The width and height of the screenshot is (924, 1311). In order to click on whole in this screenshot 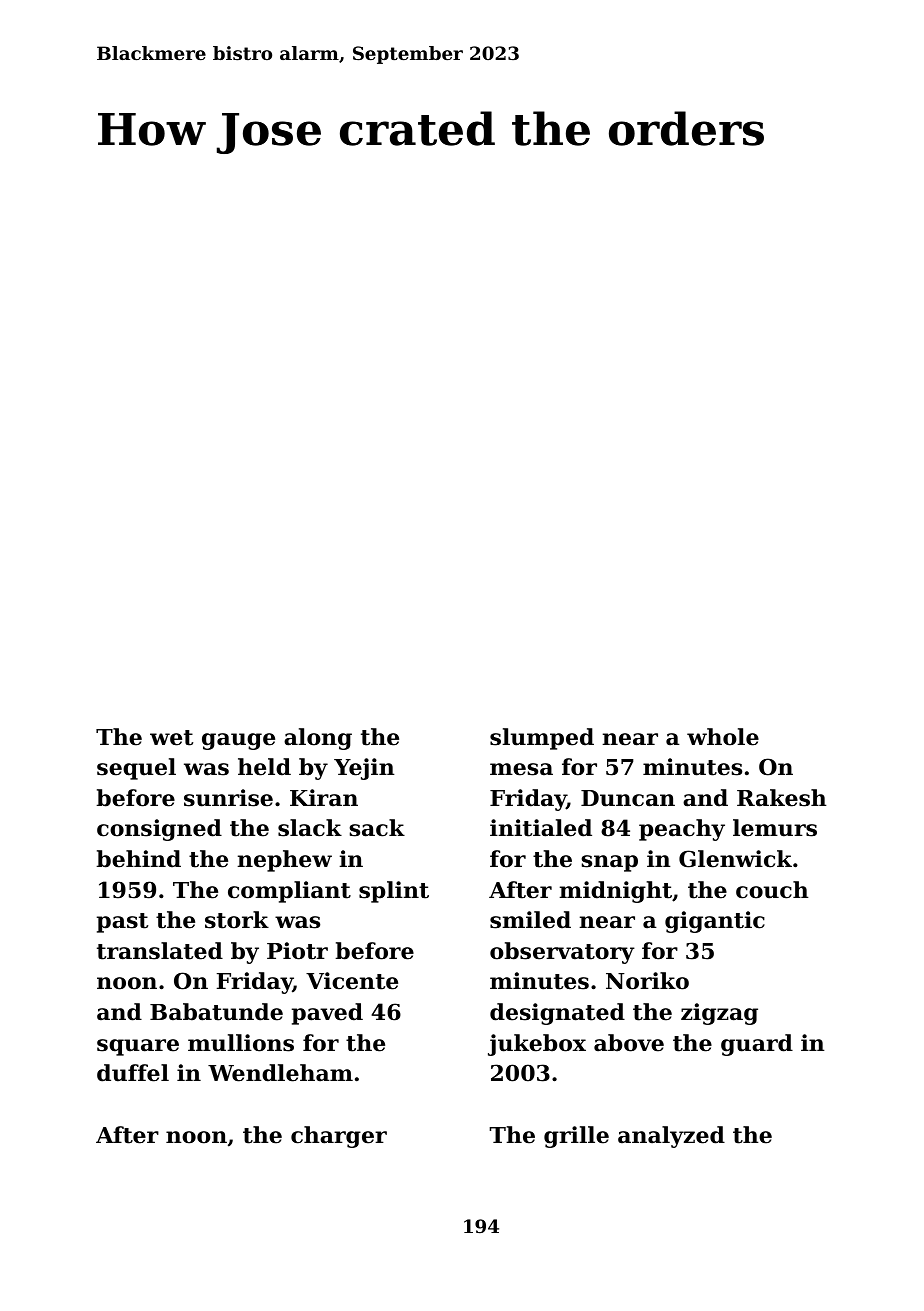, I will do `click(723, 737)`.
